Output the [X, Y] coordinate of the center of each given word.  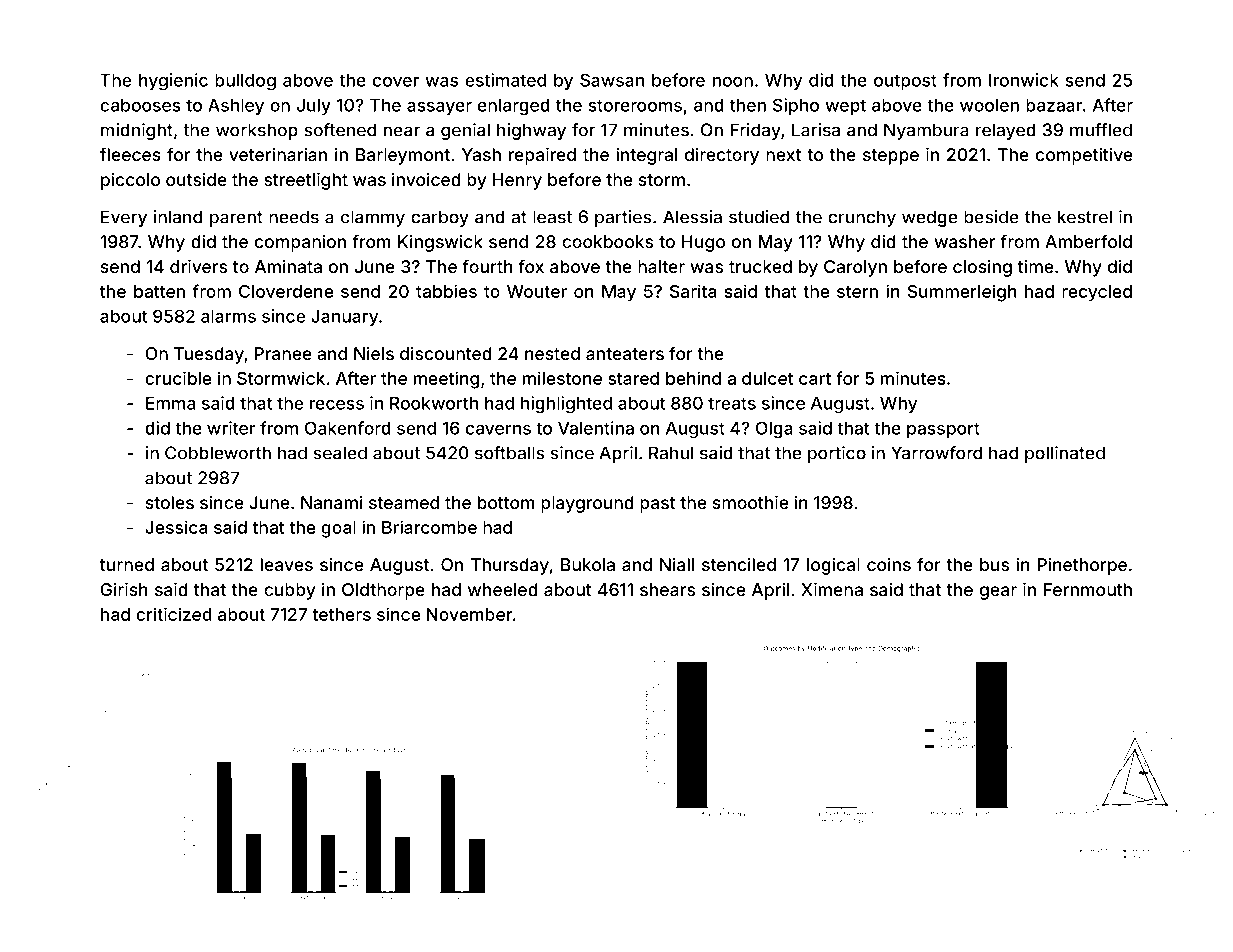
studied [759, 217]
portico [837, 454]
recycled [1097, 293]
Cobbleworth [218, 453]
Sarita [693, 291]
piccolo [130, 181]
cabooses [140, 105]
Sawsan [612, 80]
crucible [178, 378]
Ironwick [1024, 80]
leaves [287, 564]
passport [943, 430]
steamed [404, 502]
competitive [1084, 156]
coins [889, 564]
